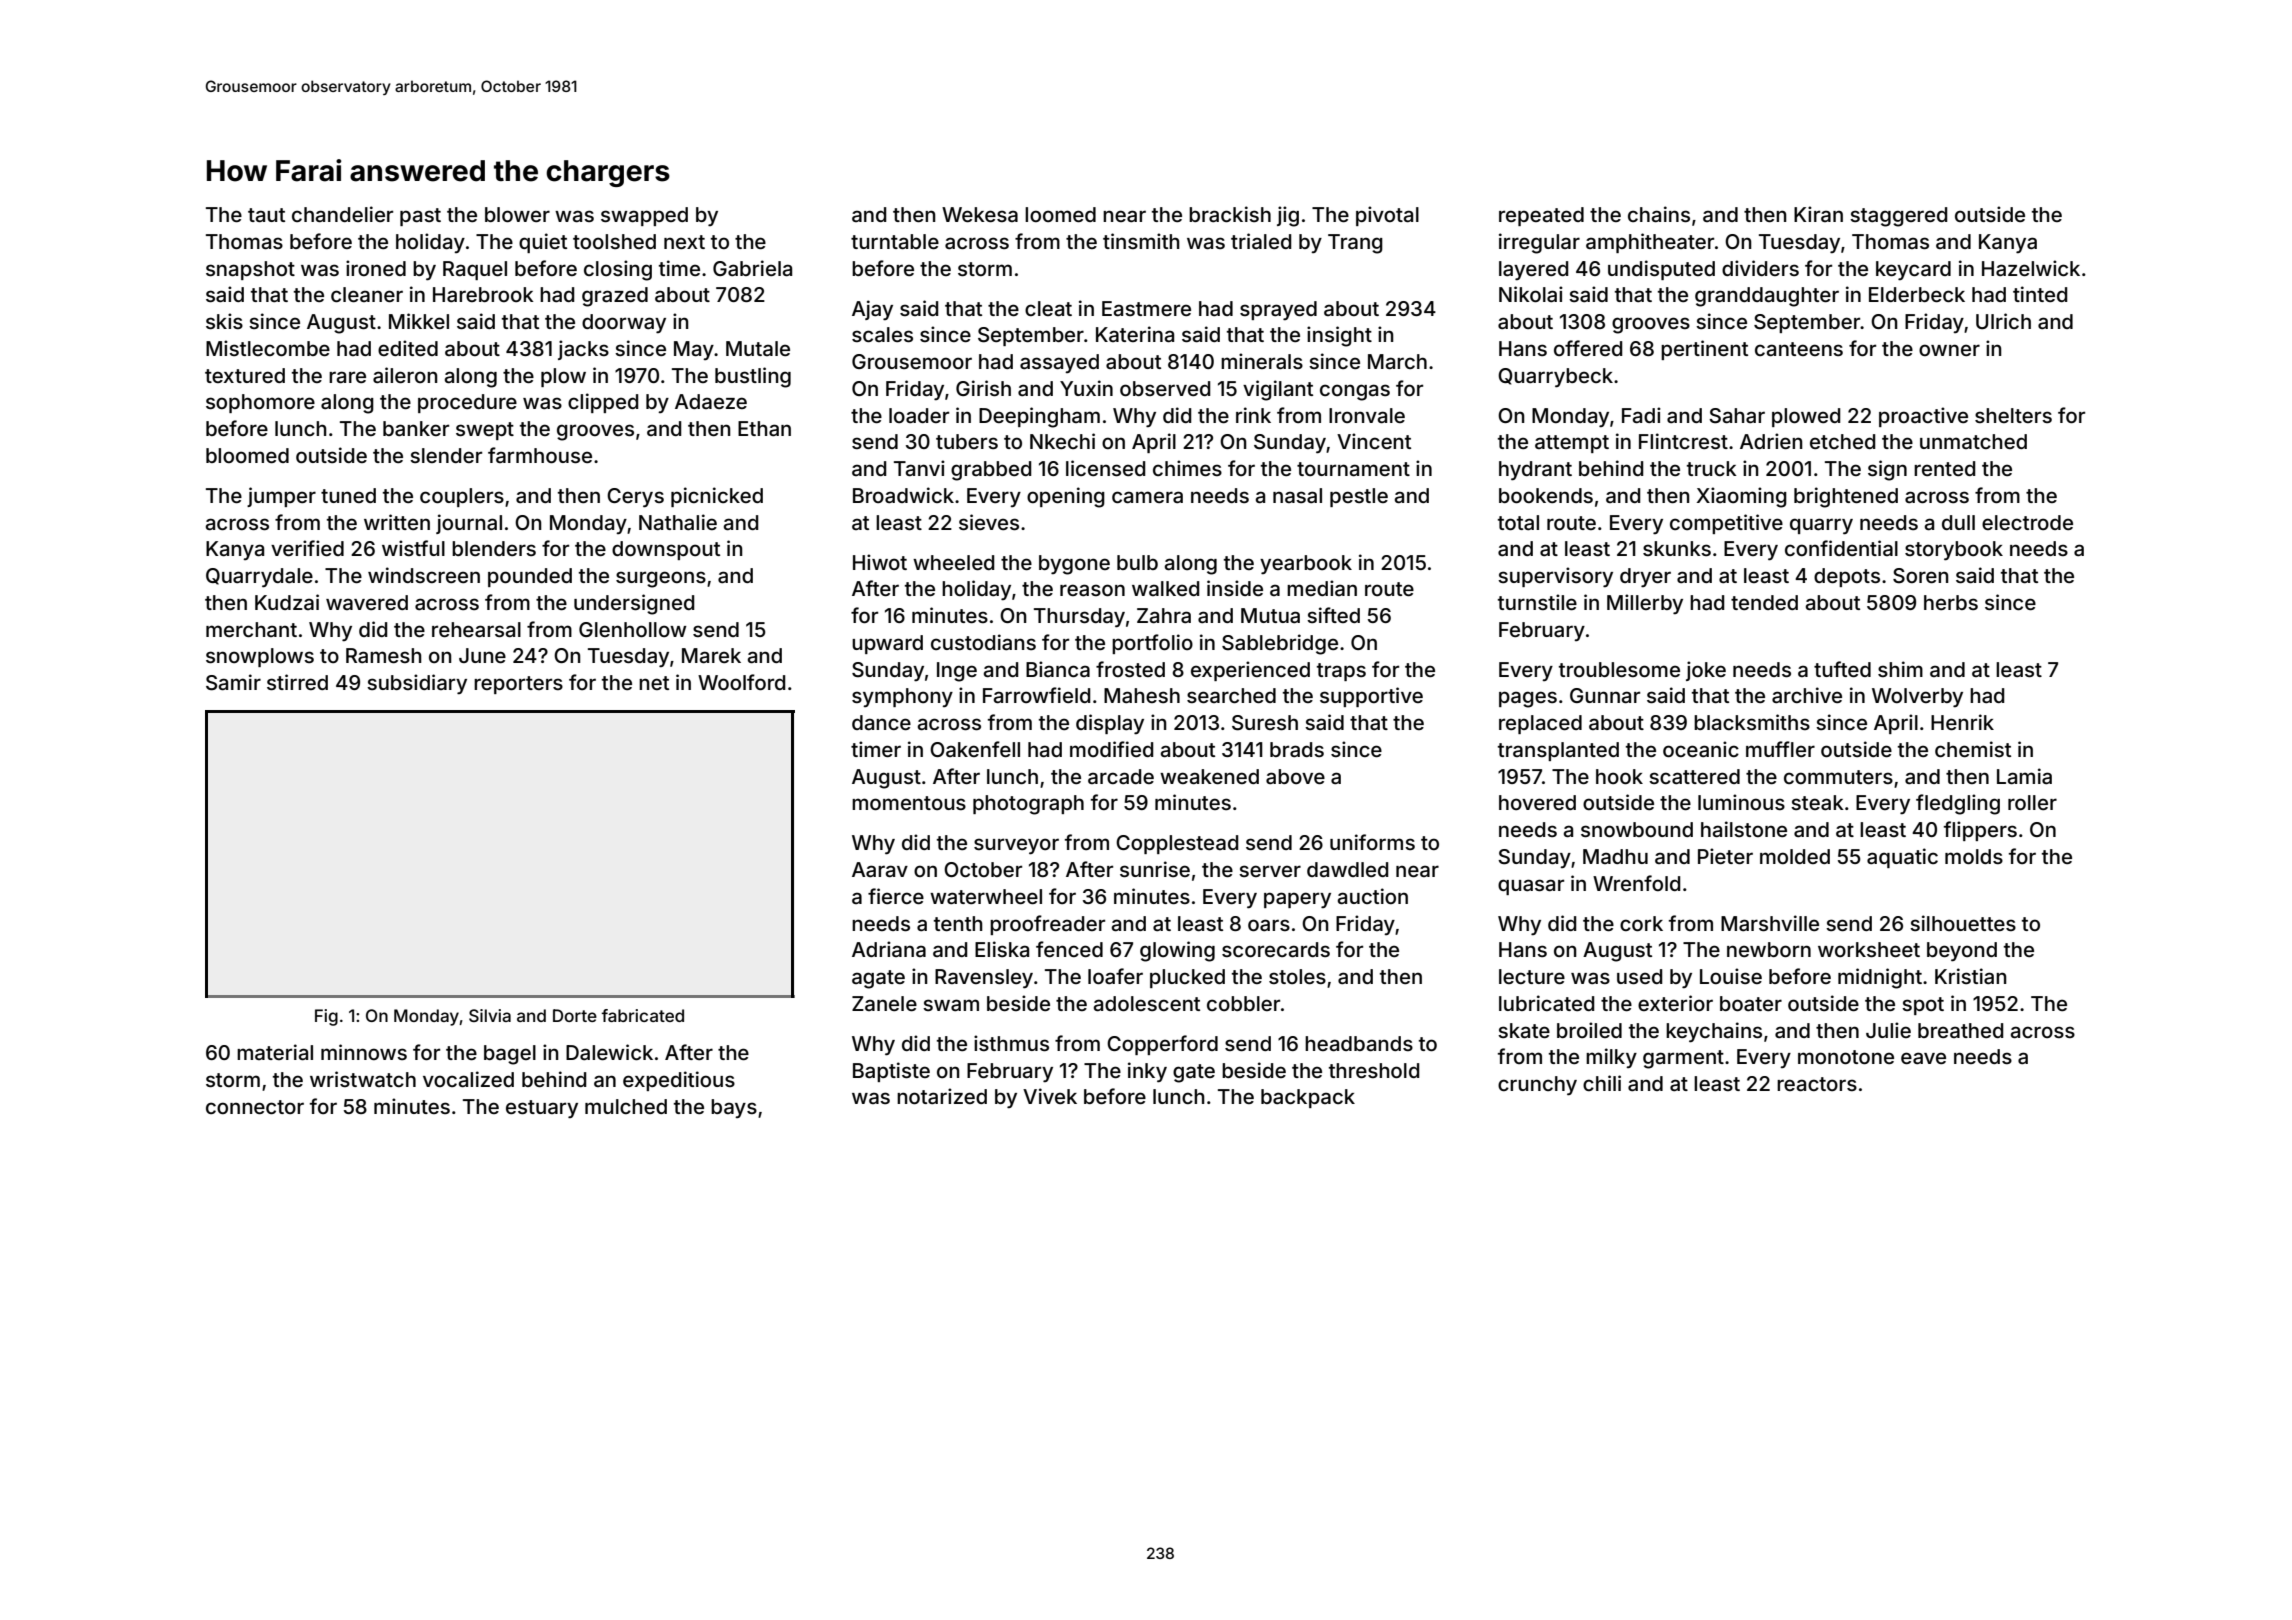 The width and height of the document is (2292, 1620). Describe the element at coordinates (255, 1107) in the document. I see `connector` at that location.
